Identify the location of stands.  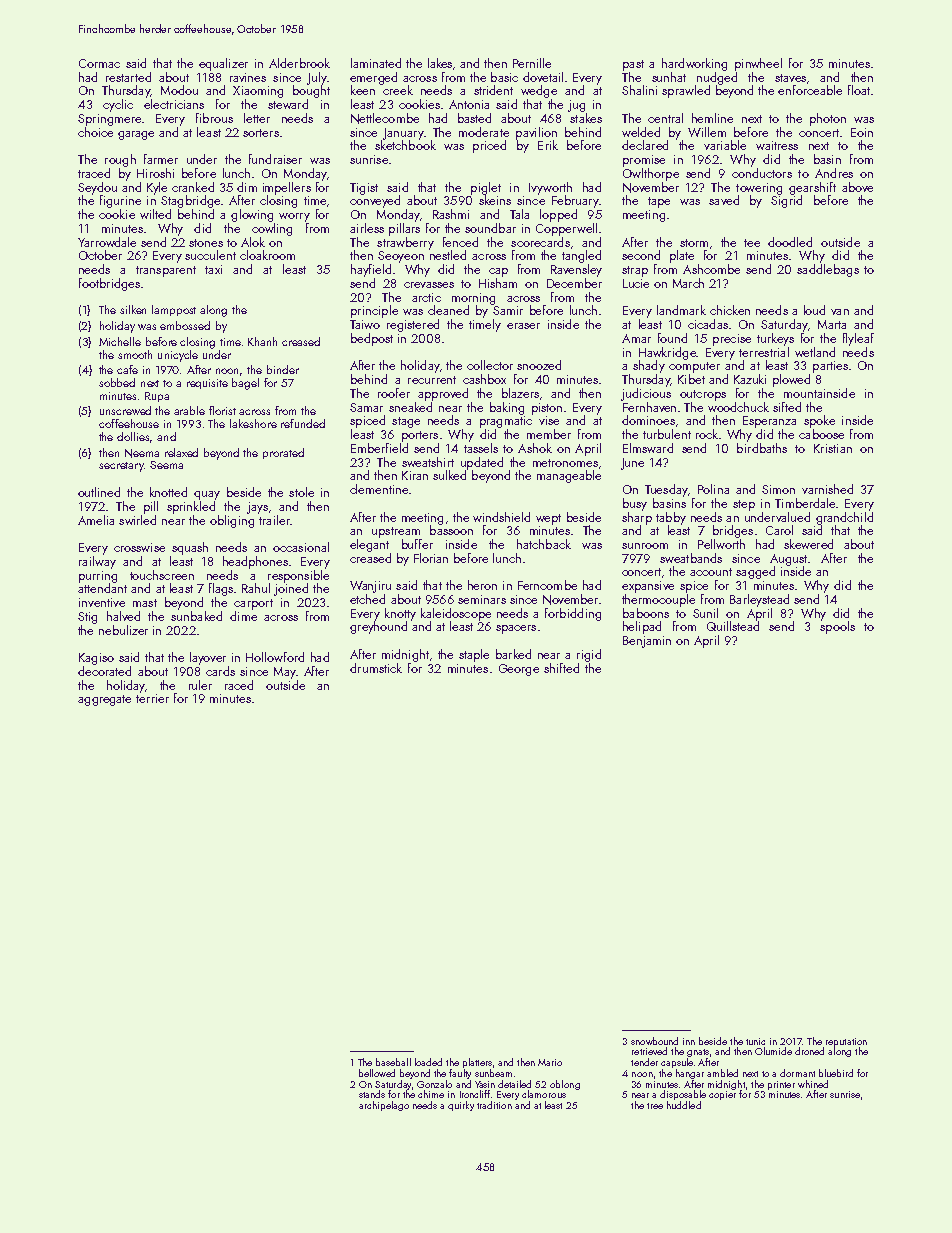
(372, 1094).
